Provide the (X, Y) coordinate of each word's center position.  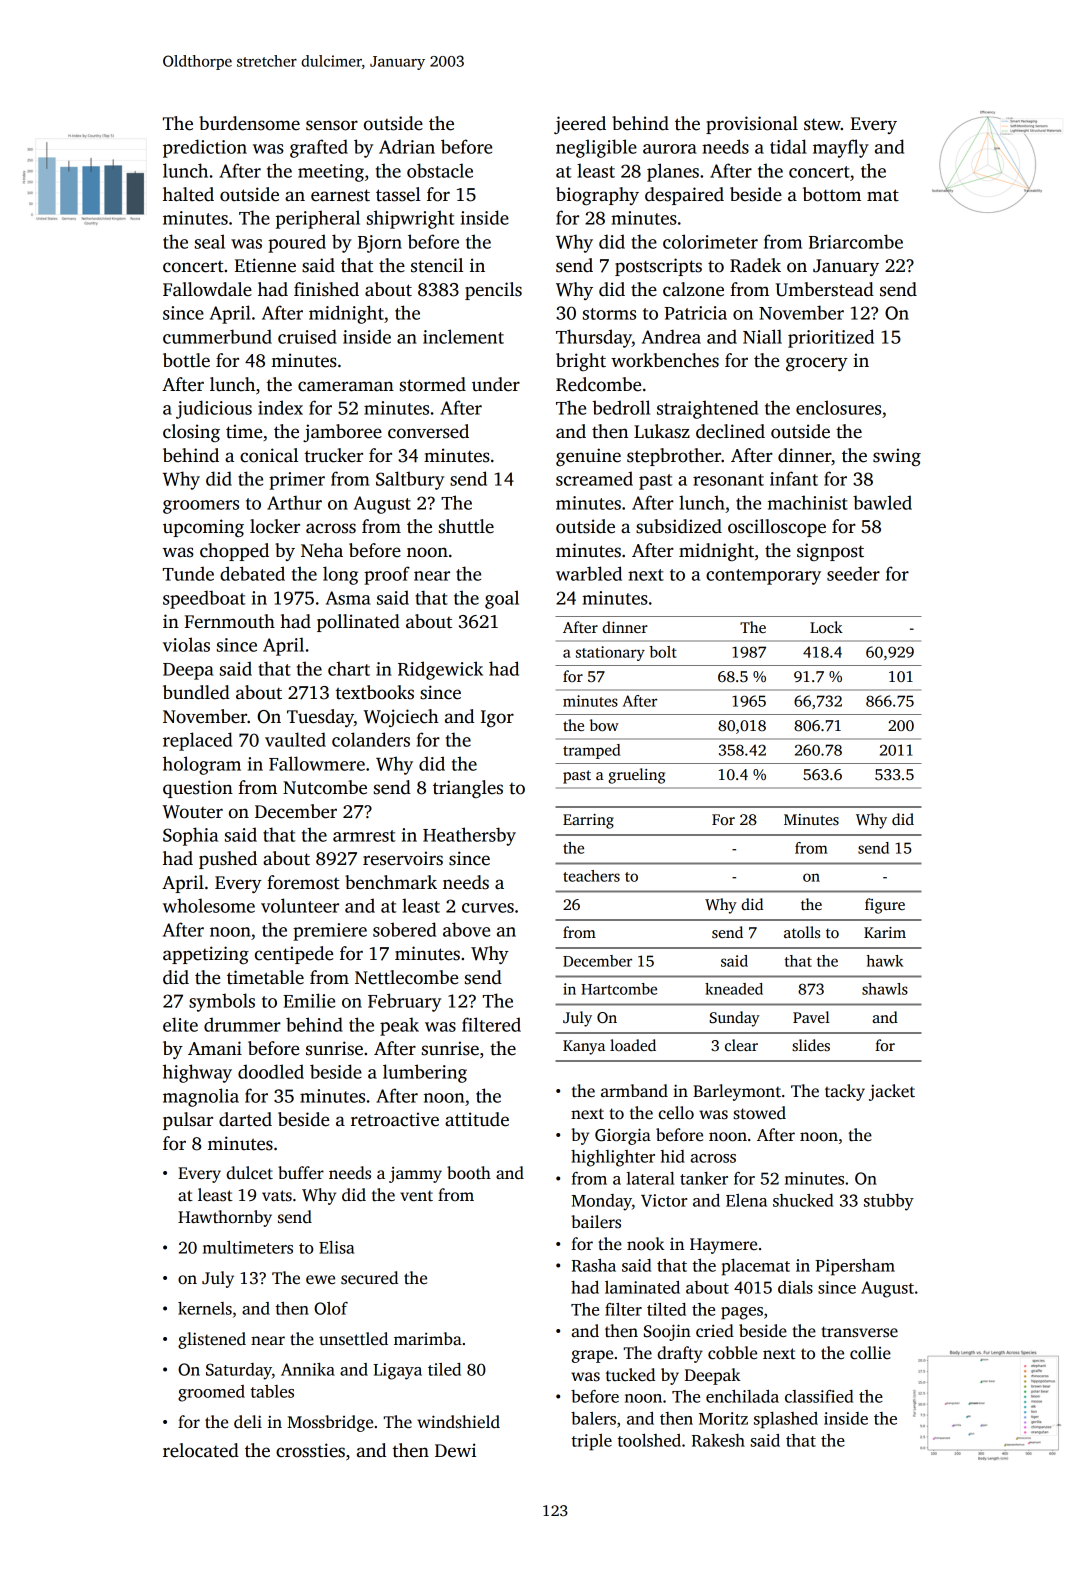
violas (186, 644)
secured (369, 1278)
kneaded (734, 989)
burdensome (249, 123)
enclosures (838, 407)
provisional (752, 125)
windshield (458, 1422)
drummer (242, 1024)
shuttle (466, 526)
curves (488, 908)
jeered (580, 125)
